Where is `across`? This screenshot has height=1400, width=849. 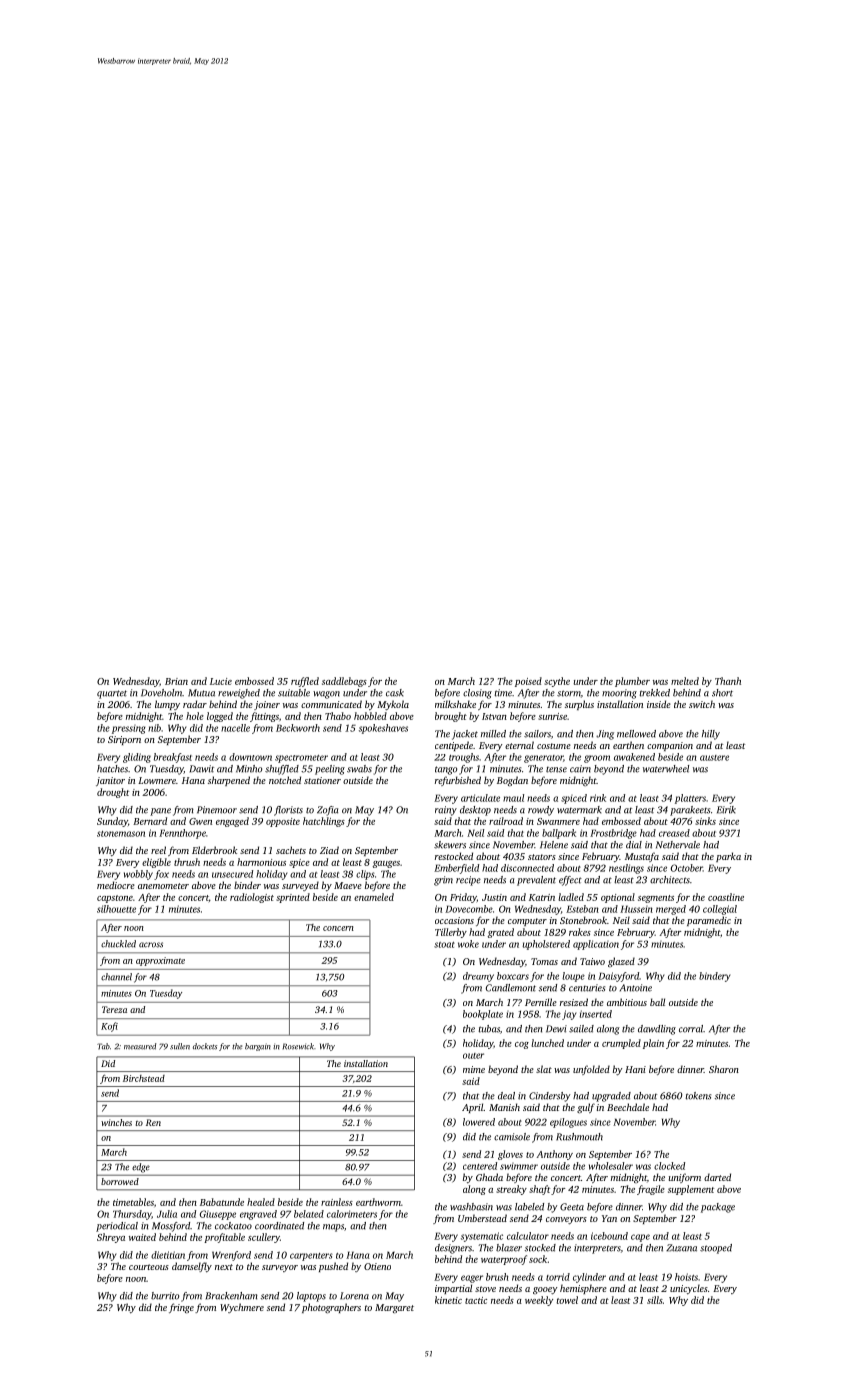
across is located at coordinates (151, 945).
